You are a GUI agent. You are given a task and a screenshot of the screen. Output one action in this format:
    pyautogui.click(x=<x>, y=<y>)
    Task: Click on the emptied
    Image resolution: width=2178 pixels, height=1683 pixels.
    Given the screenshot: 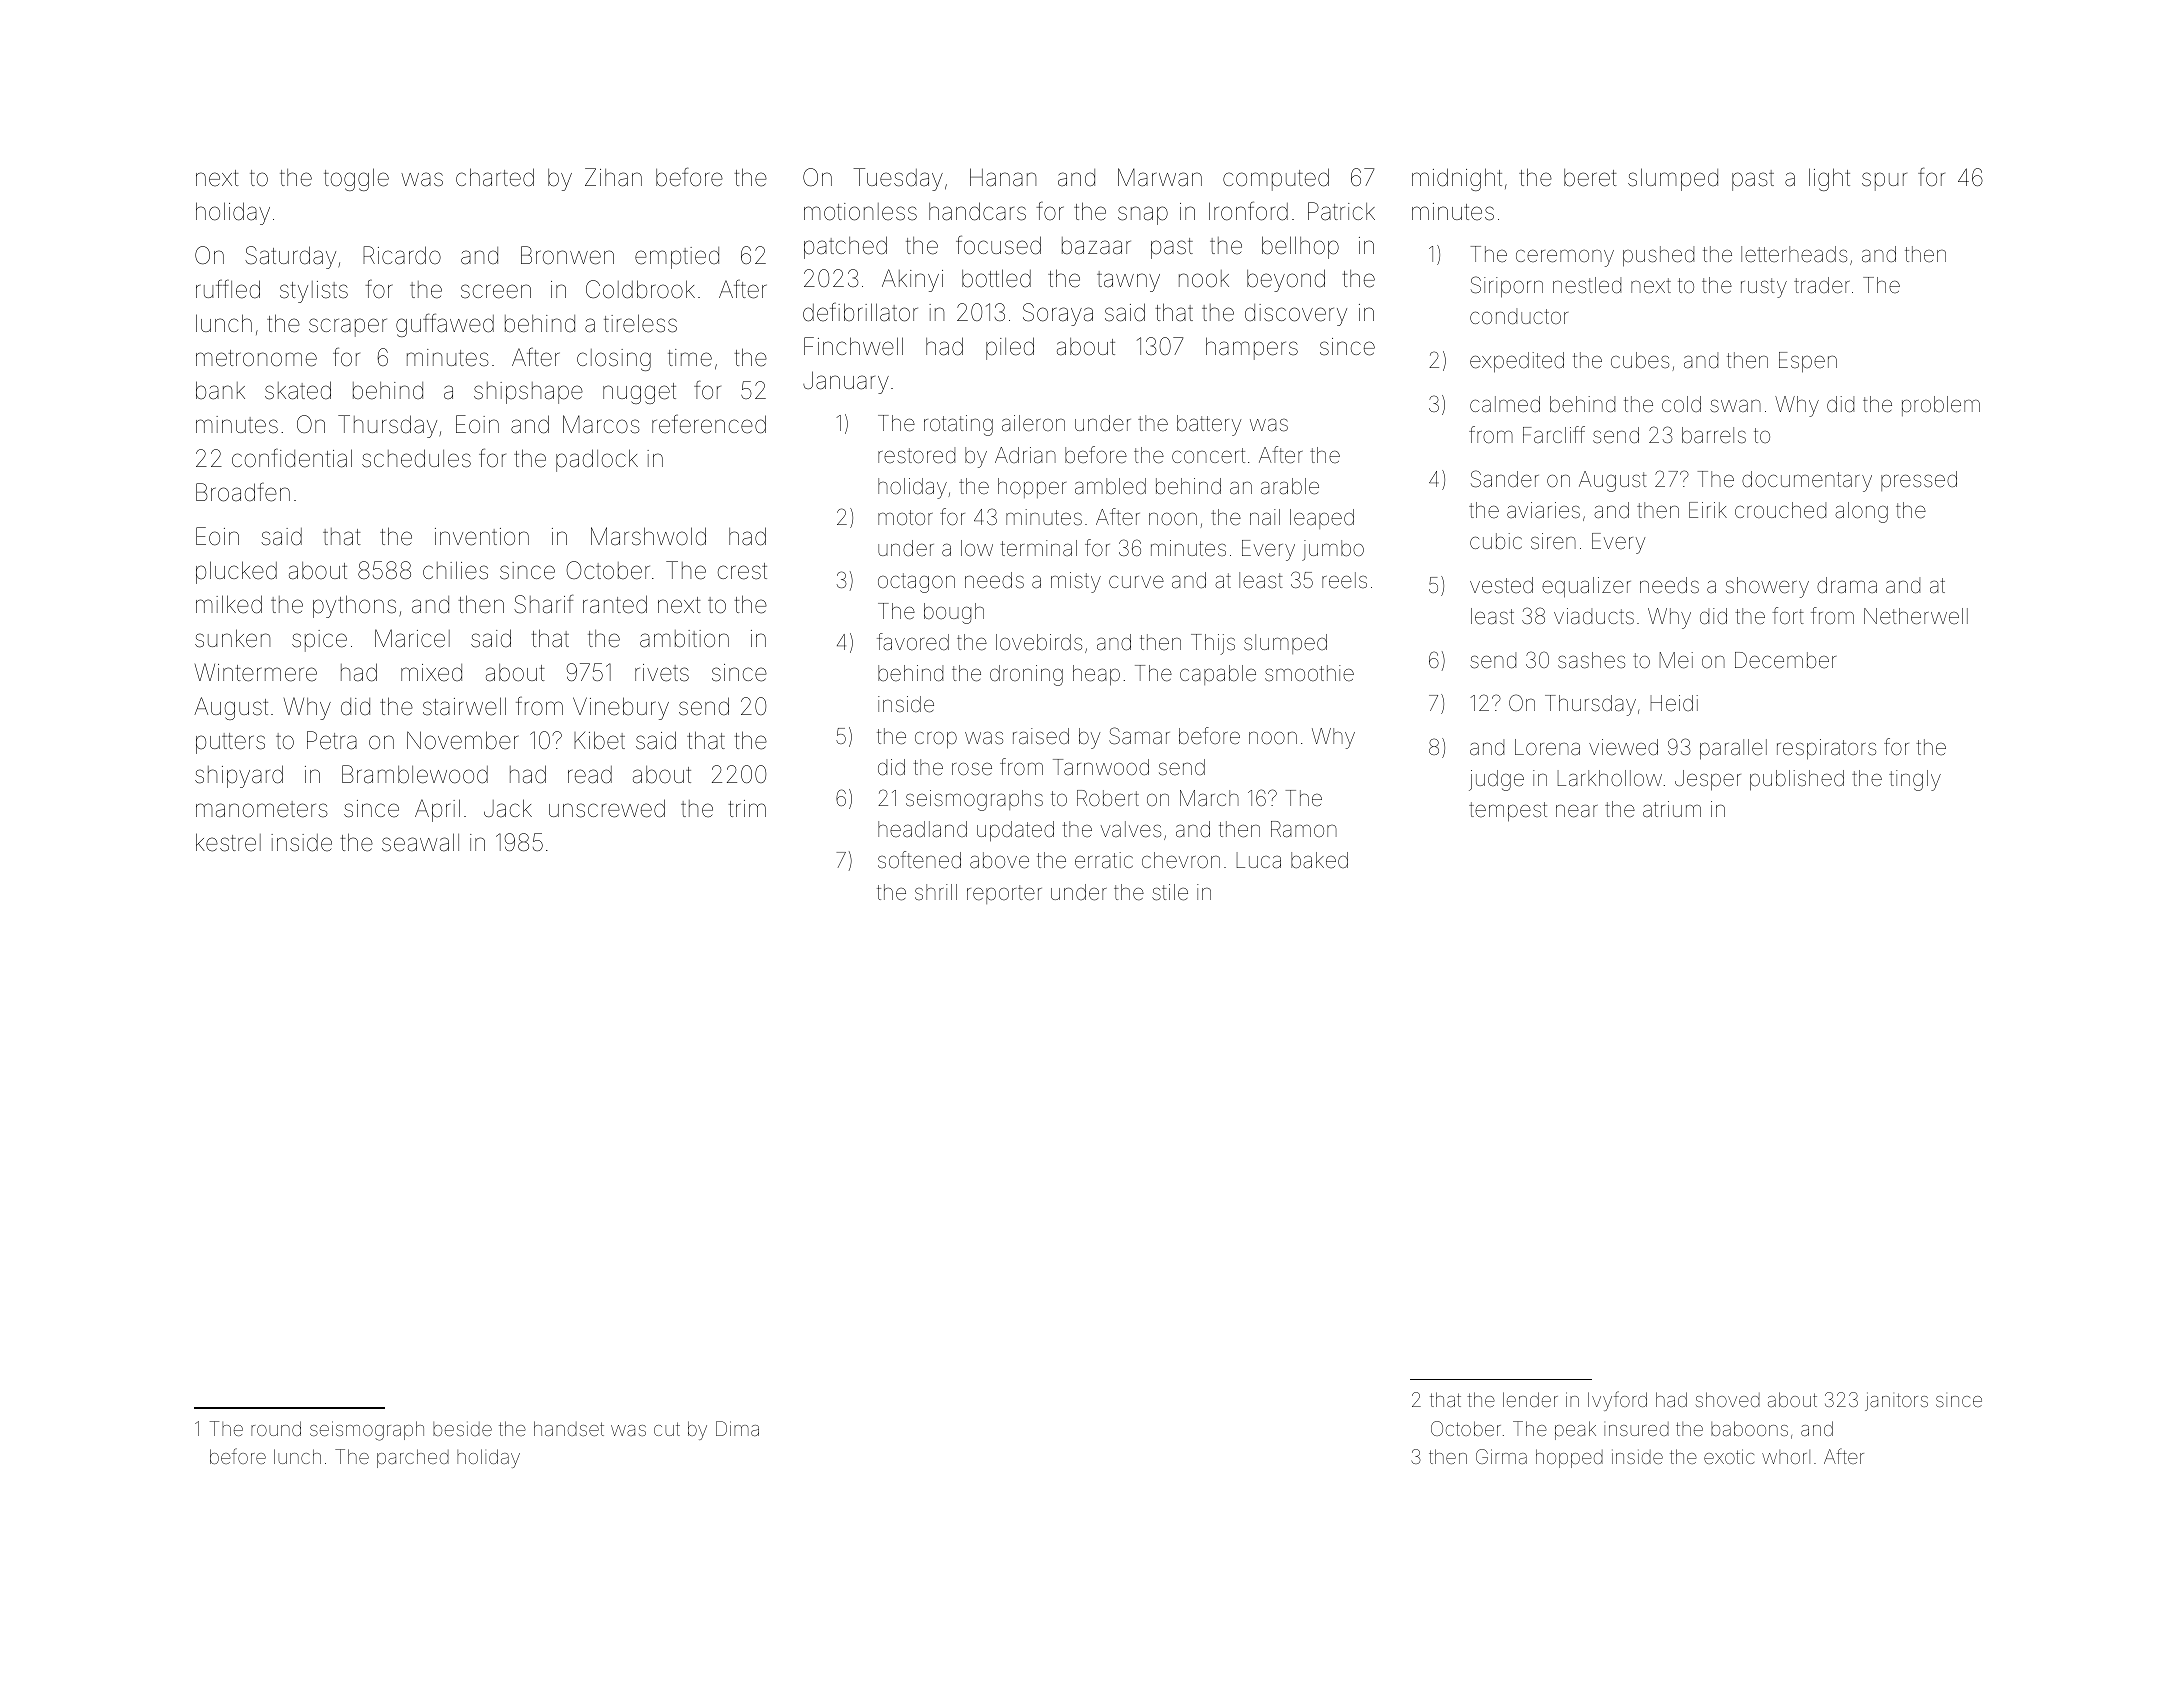 What is the action you would take?
    pyautogui.click(x=677, y=258)
